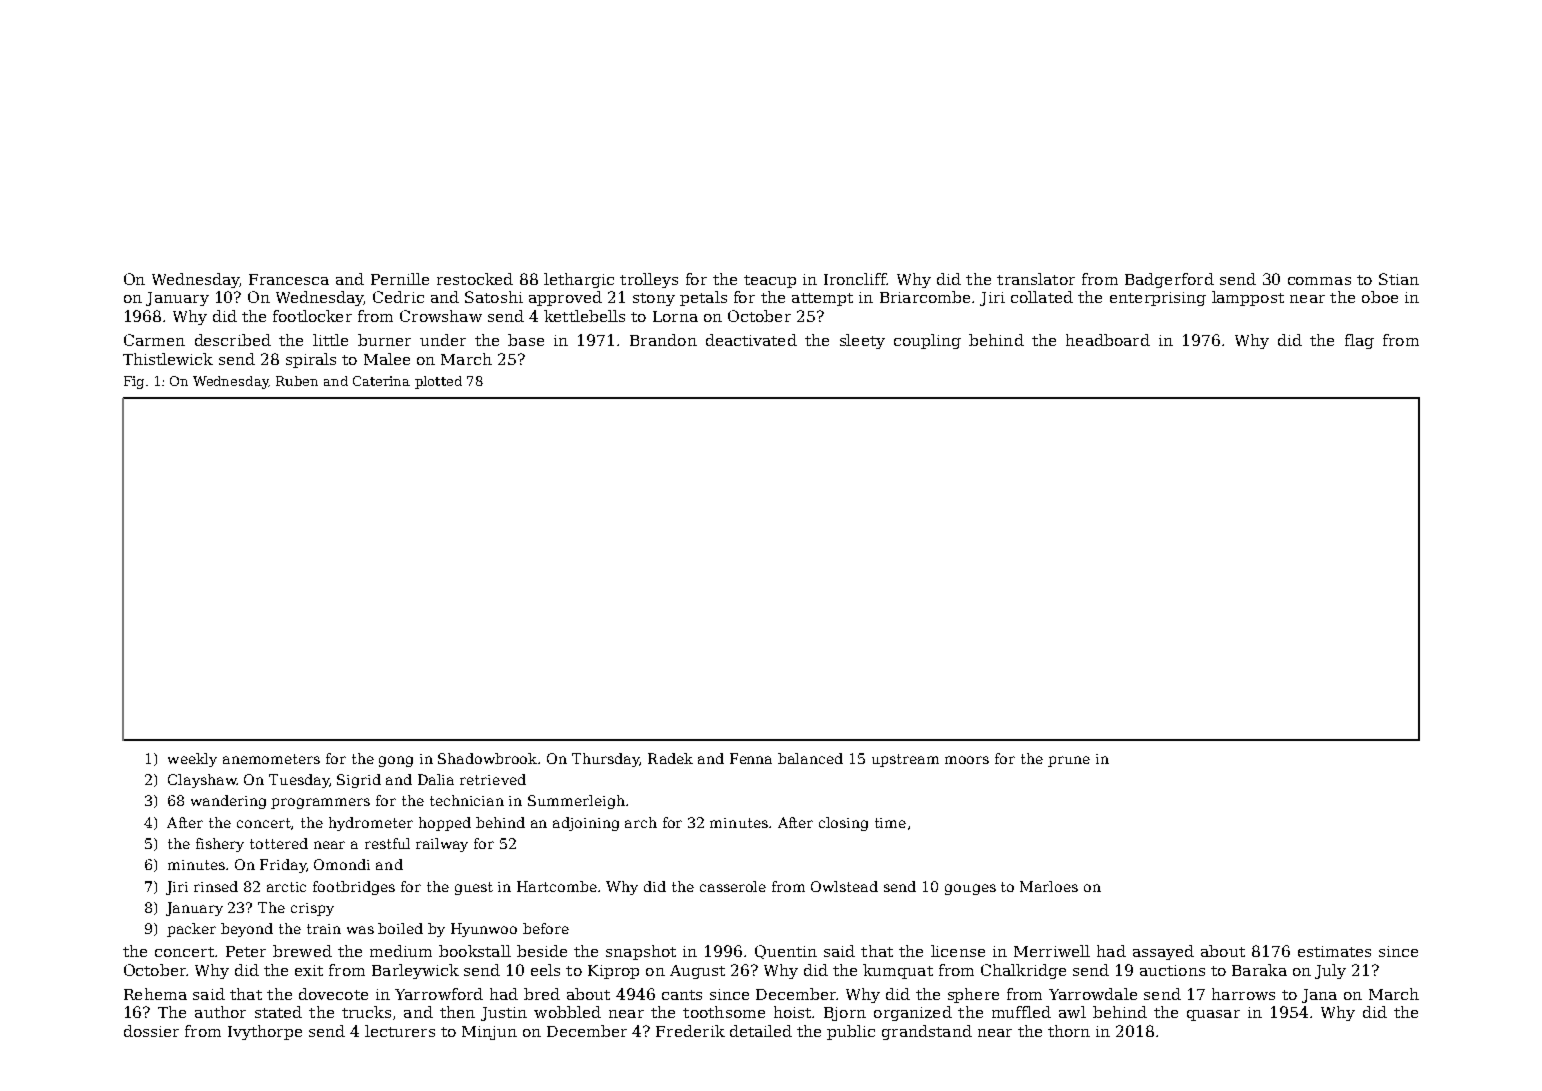  What do you see at coordinates (359, 781) in the screenshot?
I see `Sigrid` at bounding box center [359, 781].
